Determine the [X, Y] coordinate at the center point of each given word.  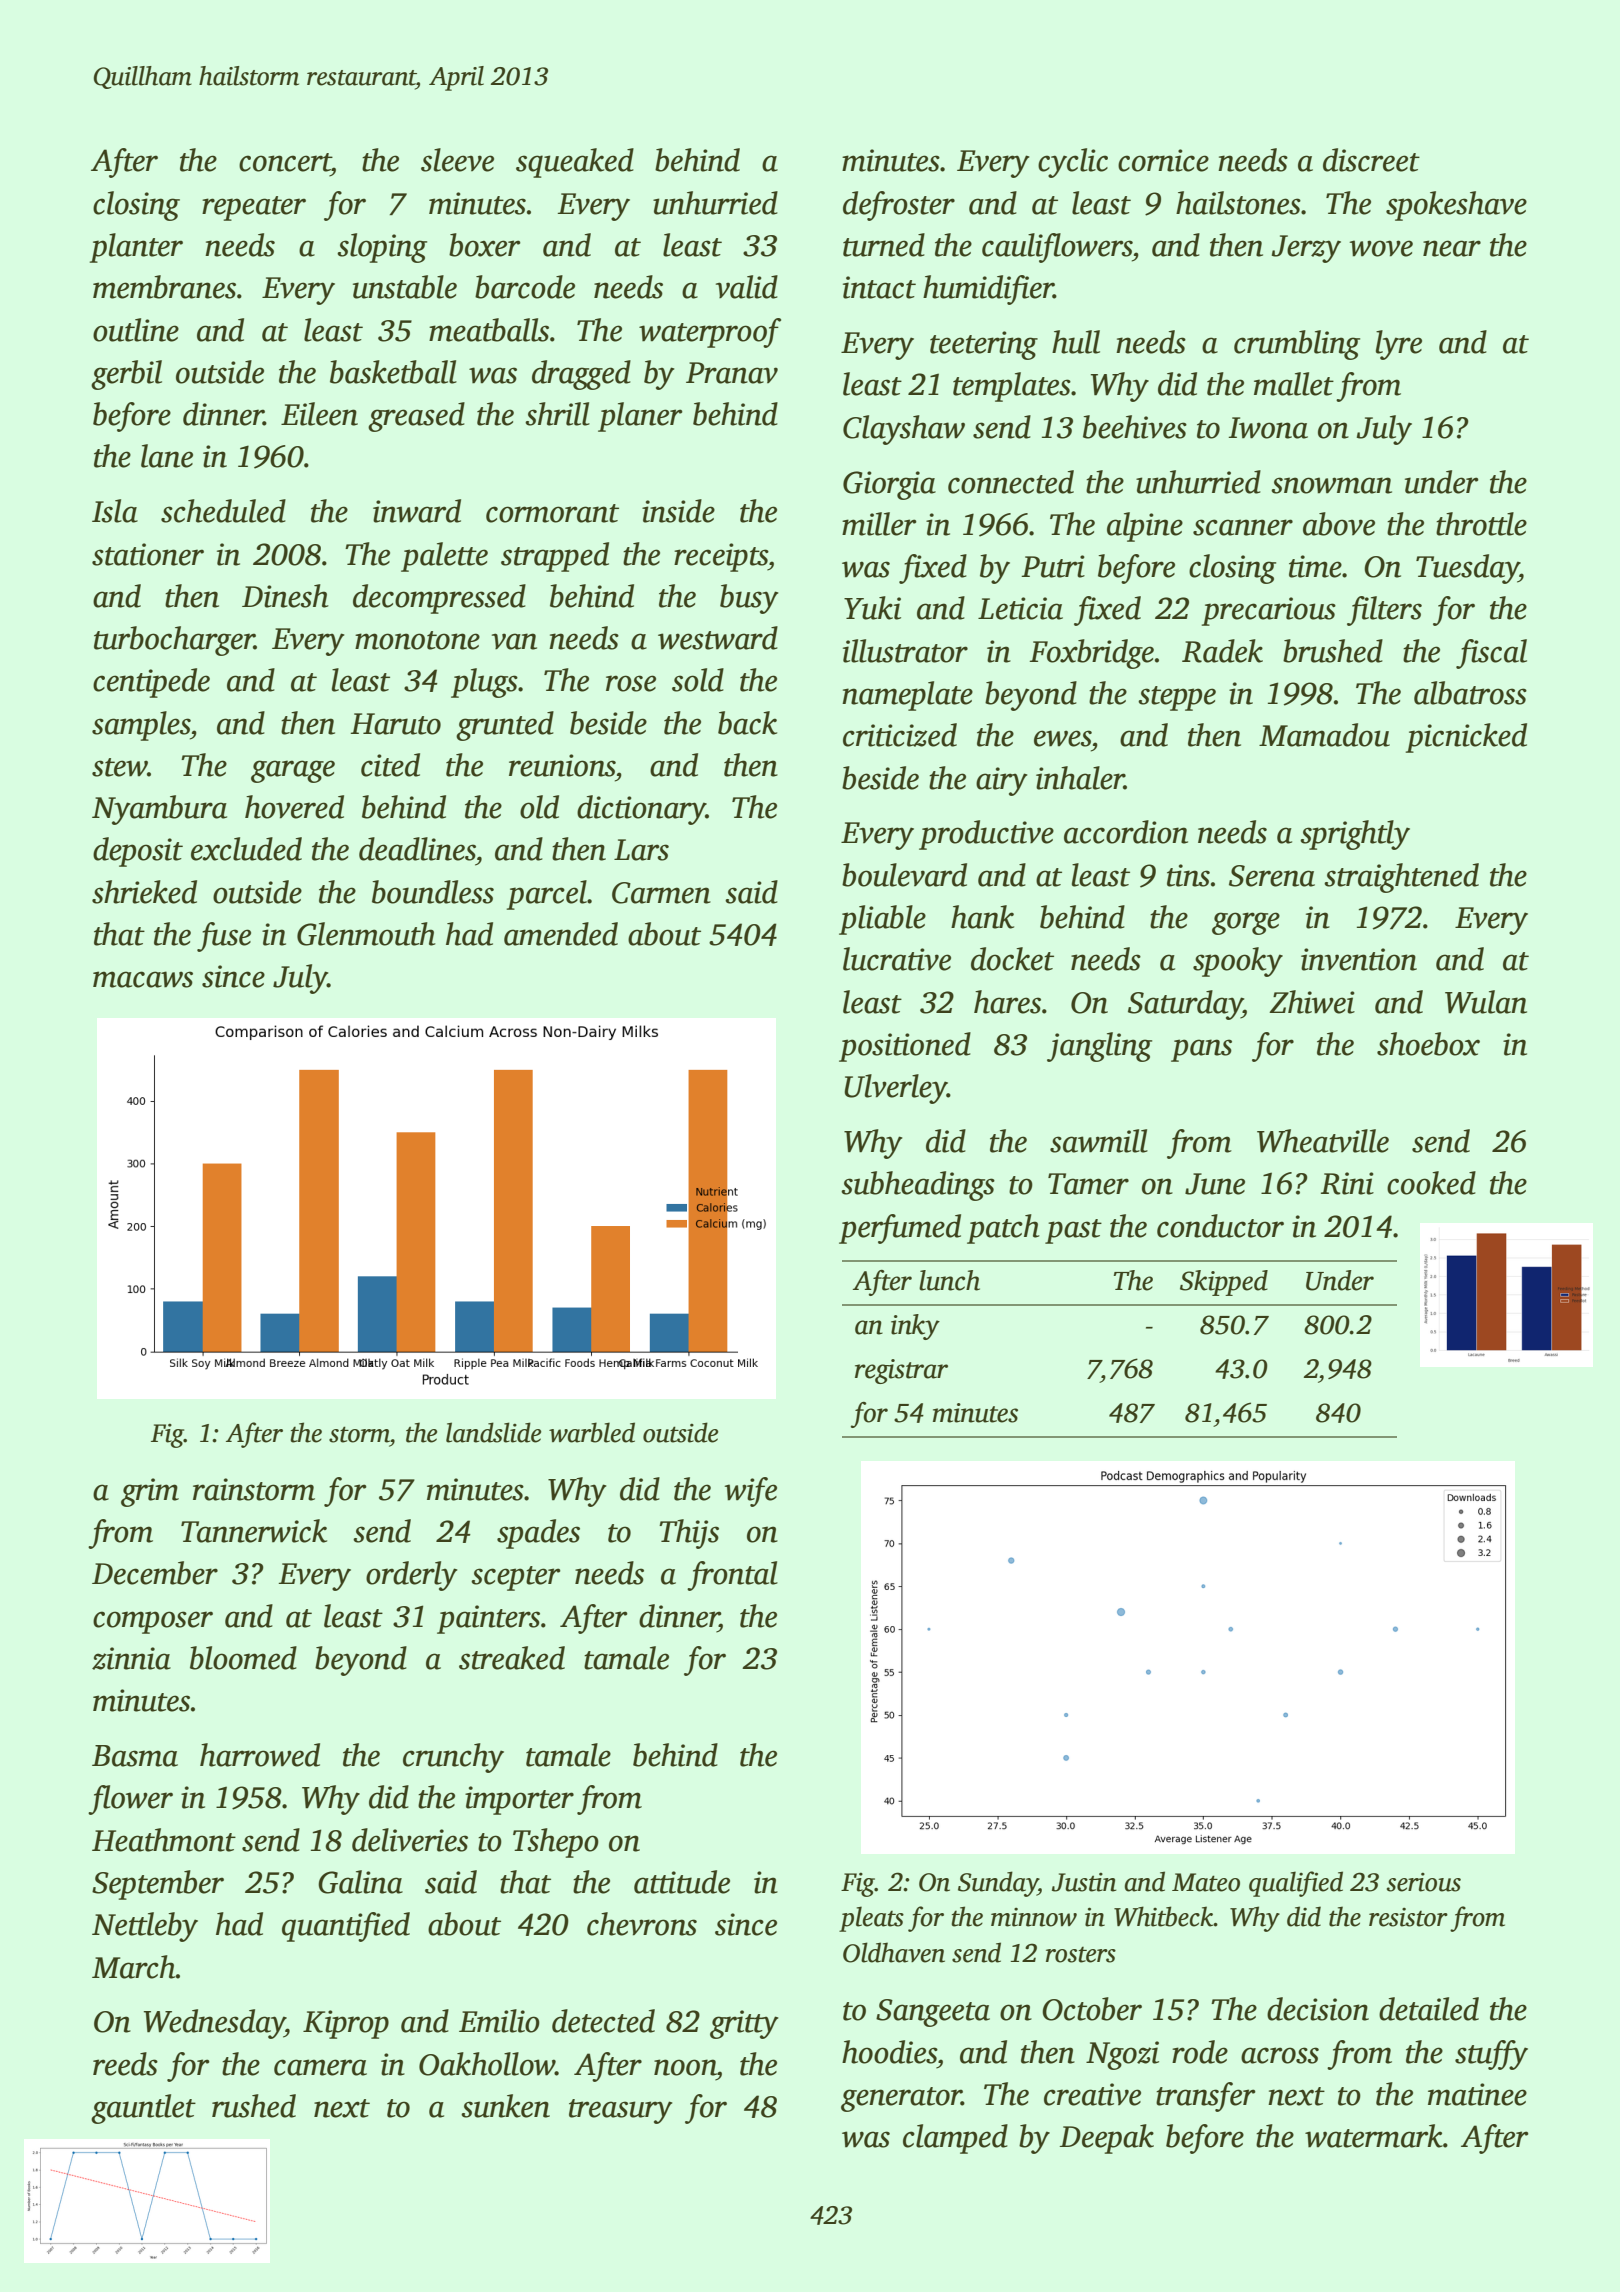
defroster [899, 206]
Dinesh [285, 596]
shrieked [144, 892]
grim [150, 1492]
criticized [900, 735]
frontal [732, 1576]
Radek [1222, 651]
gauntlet [143, 2109]
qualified [1296, 1884]
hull [1076, 342]
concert [285, 162]
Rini [1347, 1183]
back [747, 723]
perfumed [900, 1229]
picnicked [1466, 738]
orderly [411, 1576]
